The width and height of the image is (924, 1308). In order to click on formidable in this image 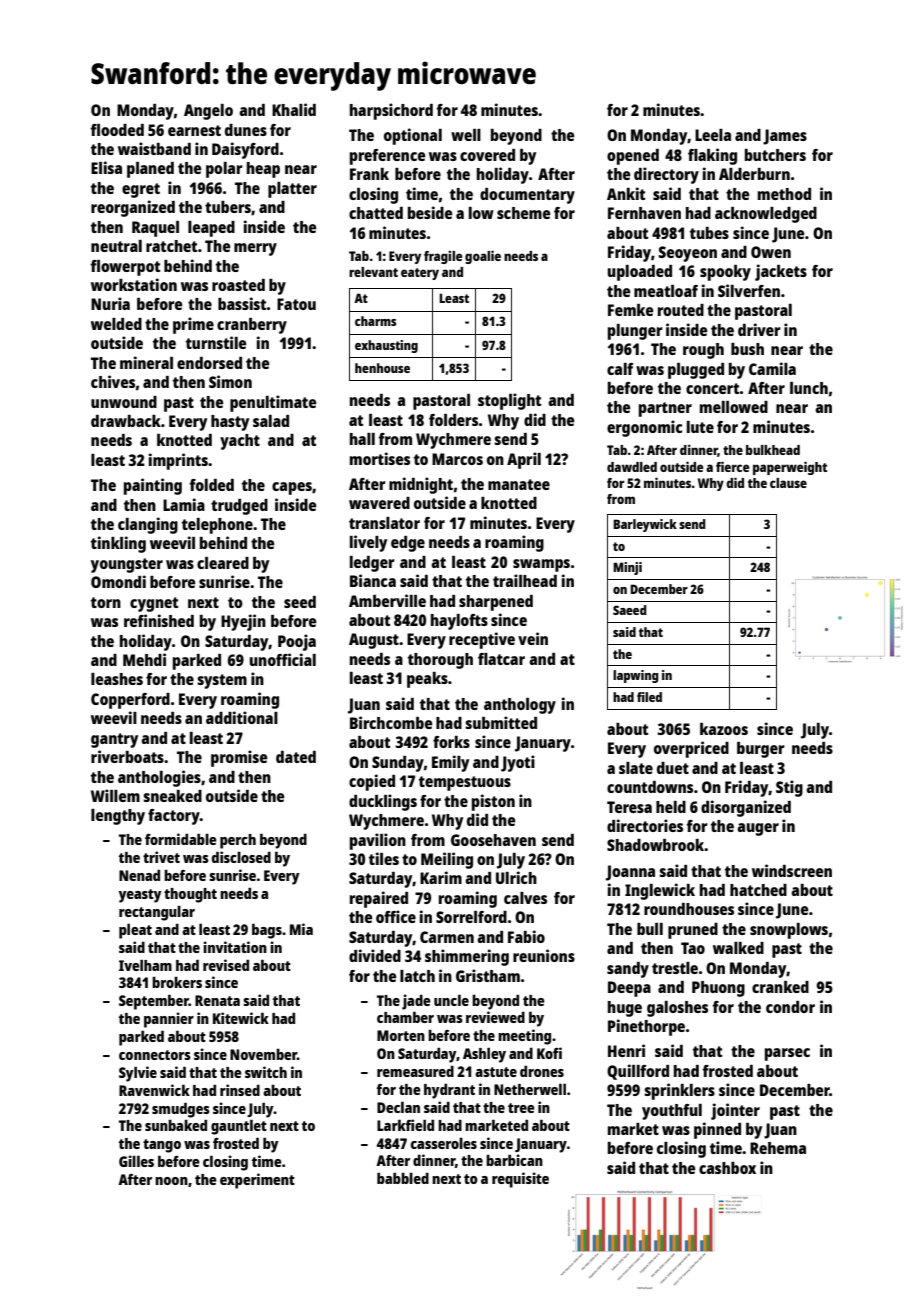, I will do `click(181, 839)`.
